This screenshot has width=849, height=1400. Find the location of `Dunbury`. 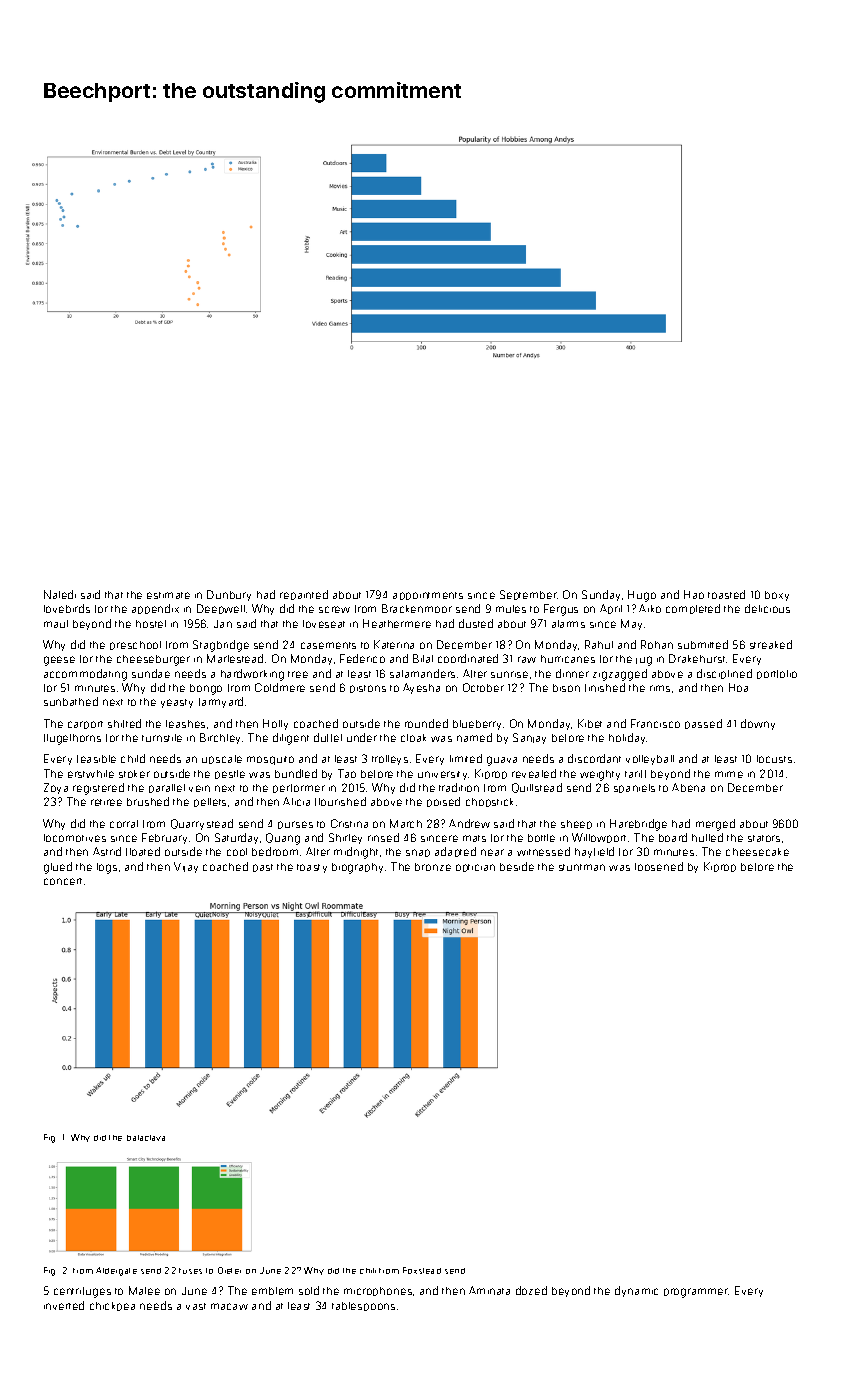

Dunbury is located at coordinates (229, 595).
